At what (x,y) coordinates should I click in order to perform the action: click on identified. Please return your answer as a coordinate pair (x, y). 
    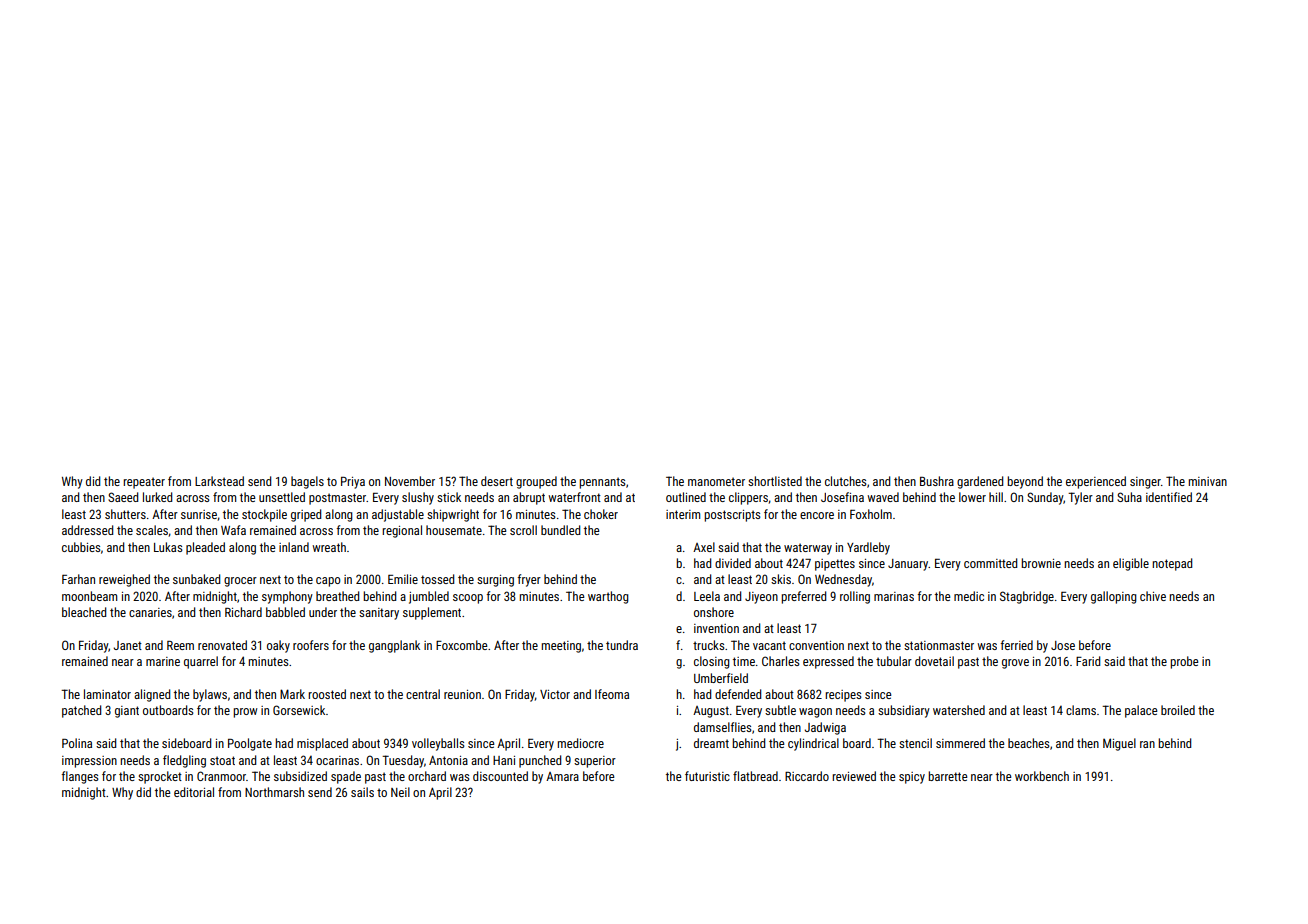
    Looking at the image, I should click on (1169, 497).
